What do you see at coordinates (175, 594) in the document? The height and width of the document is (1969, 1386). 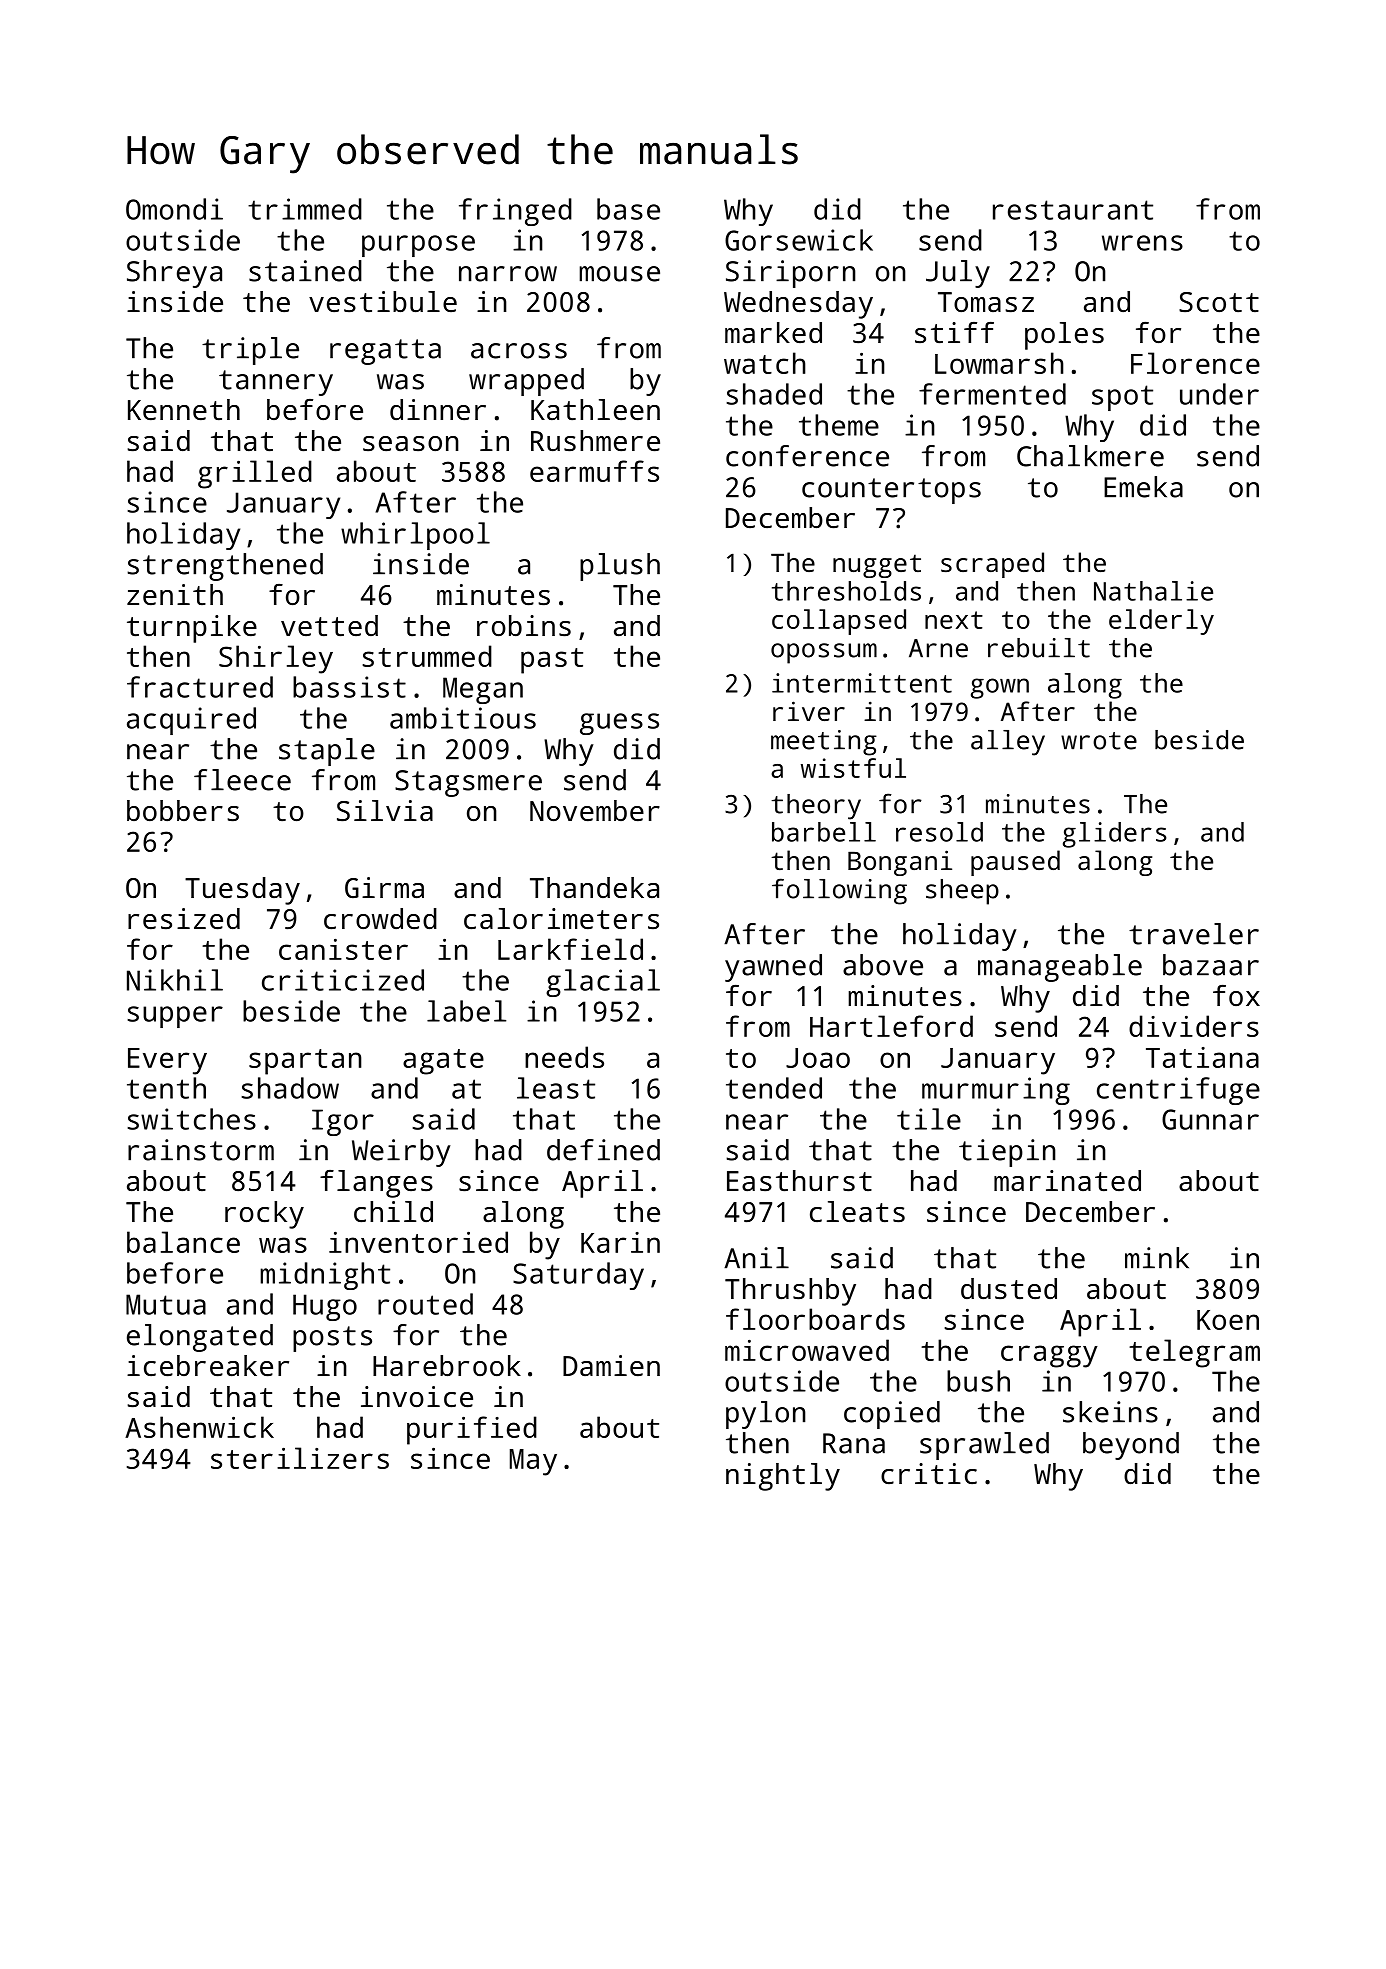 I see `zenith` at bounding box center [175, 594].
